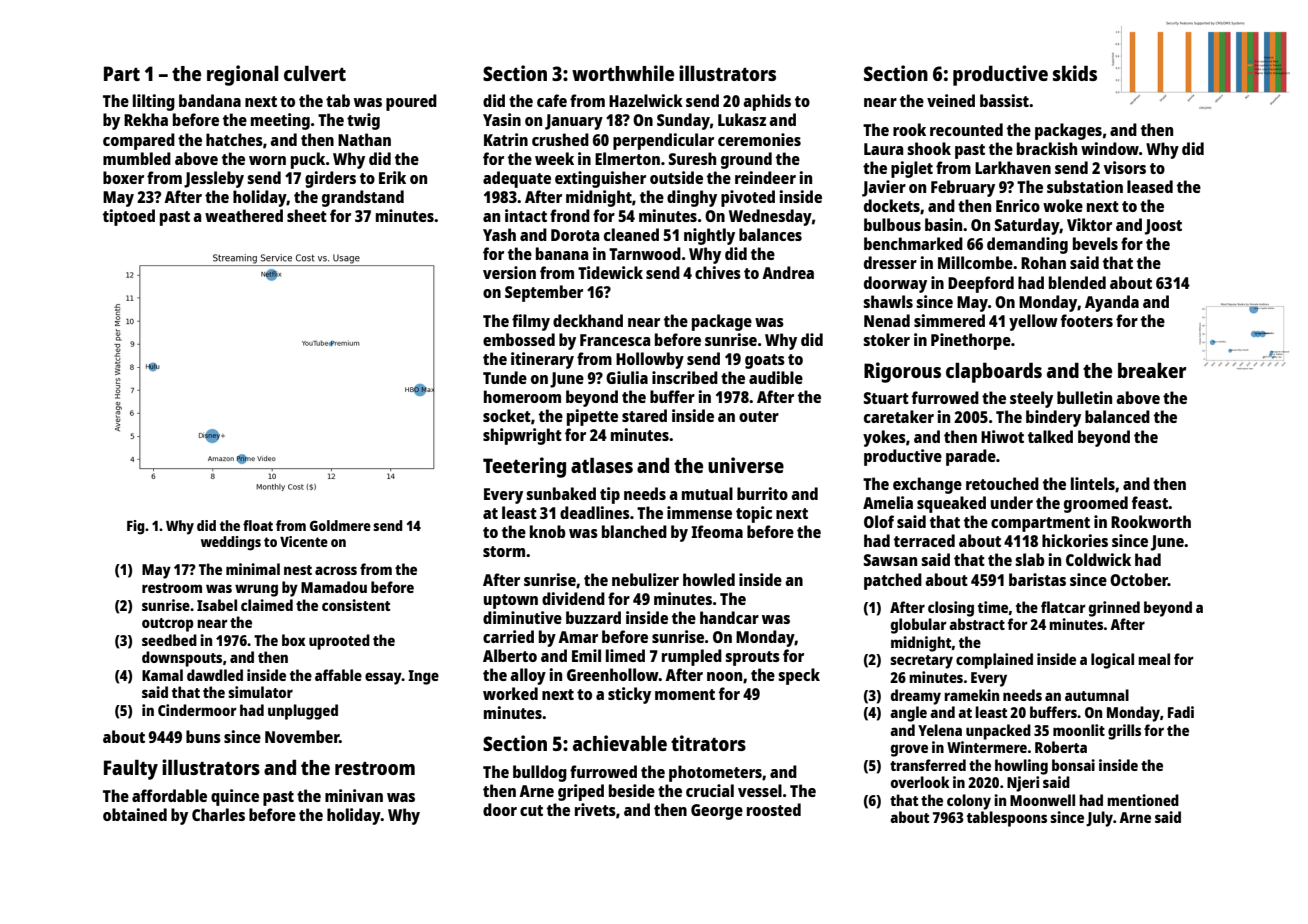 The height and width of the screenshot is (924, 1308). What do you see at coordinates (531, 322) in the screenshot?
I see `filmy` at bounding box center [531, 322].
